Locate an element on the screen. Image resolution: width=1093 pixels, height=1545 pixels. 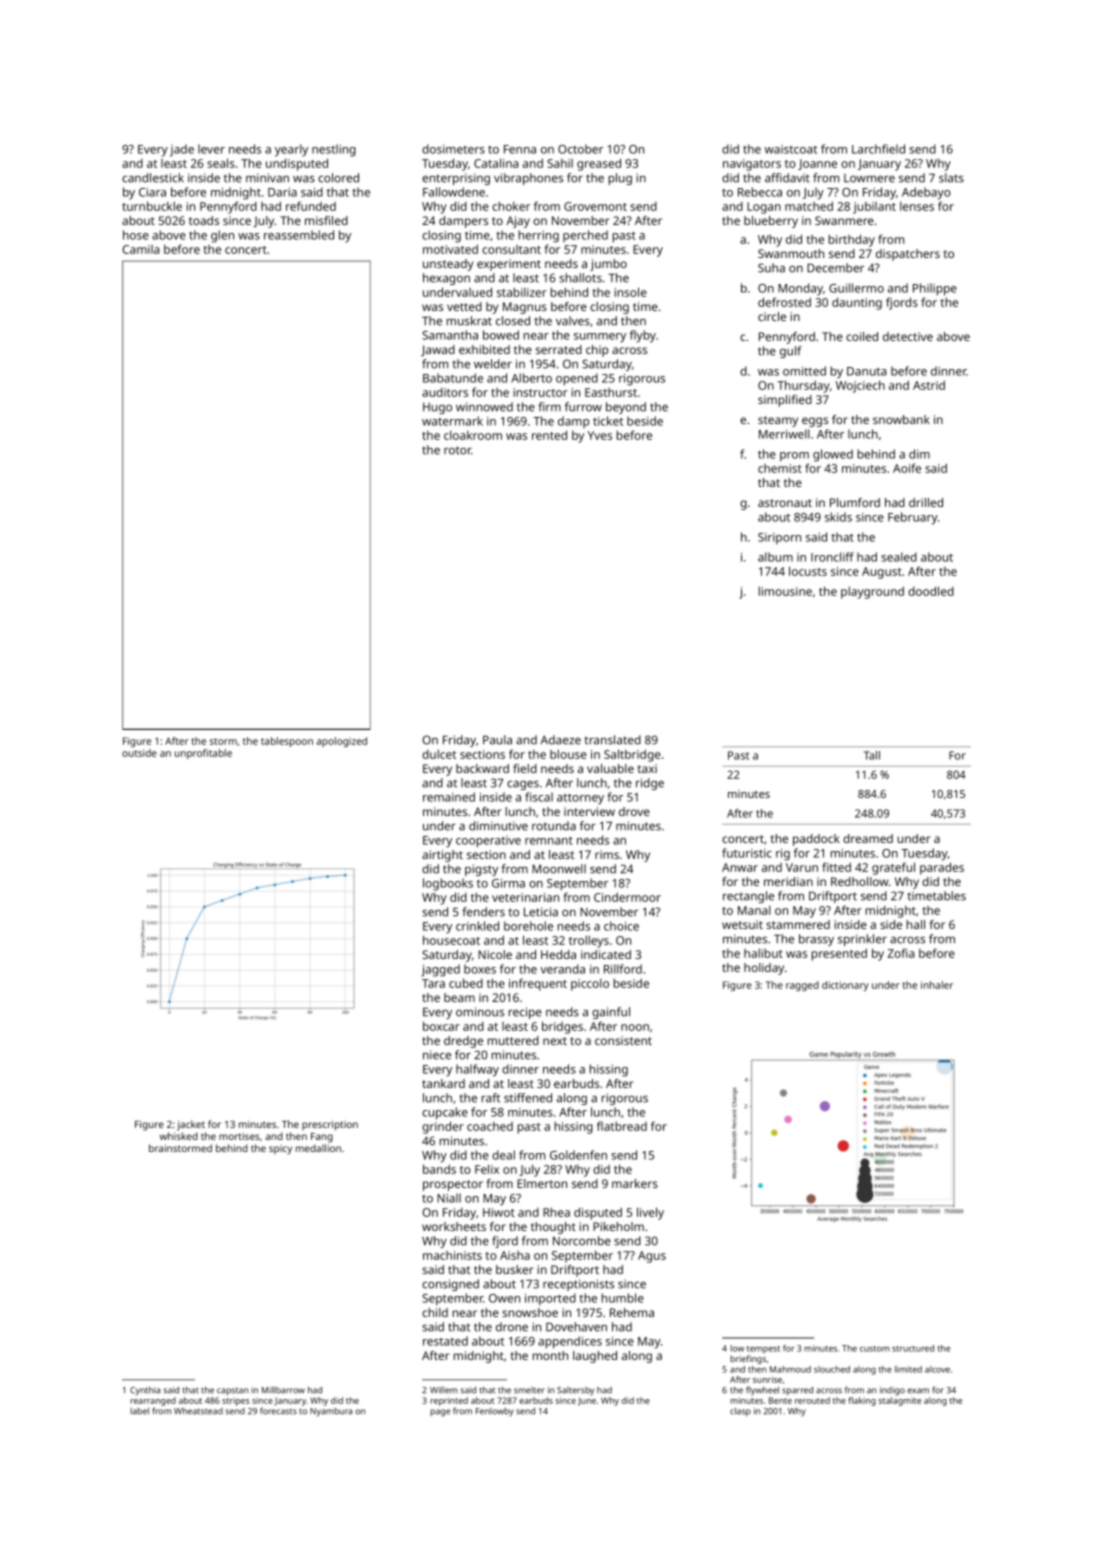
unprofitable is located at coordinates (203, 754).
